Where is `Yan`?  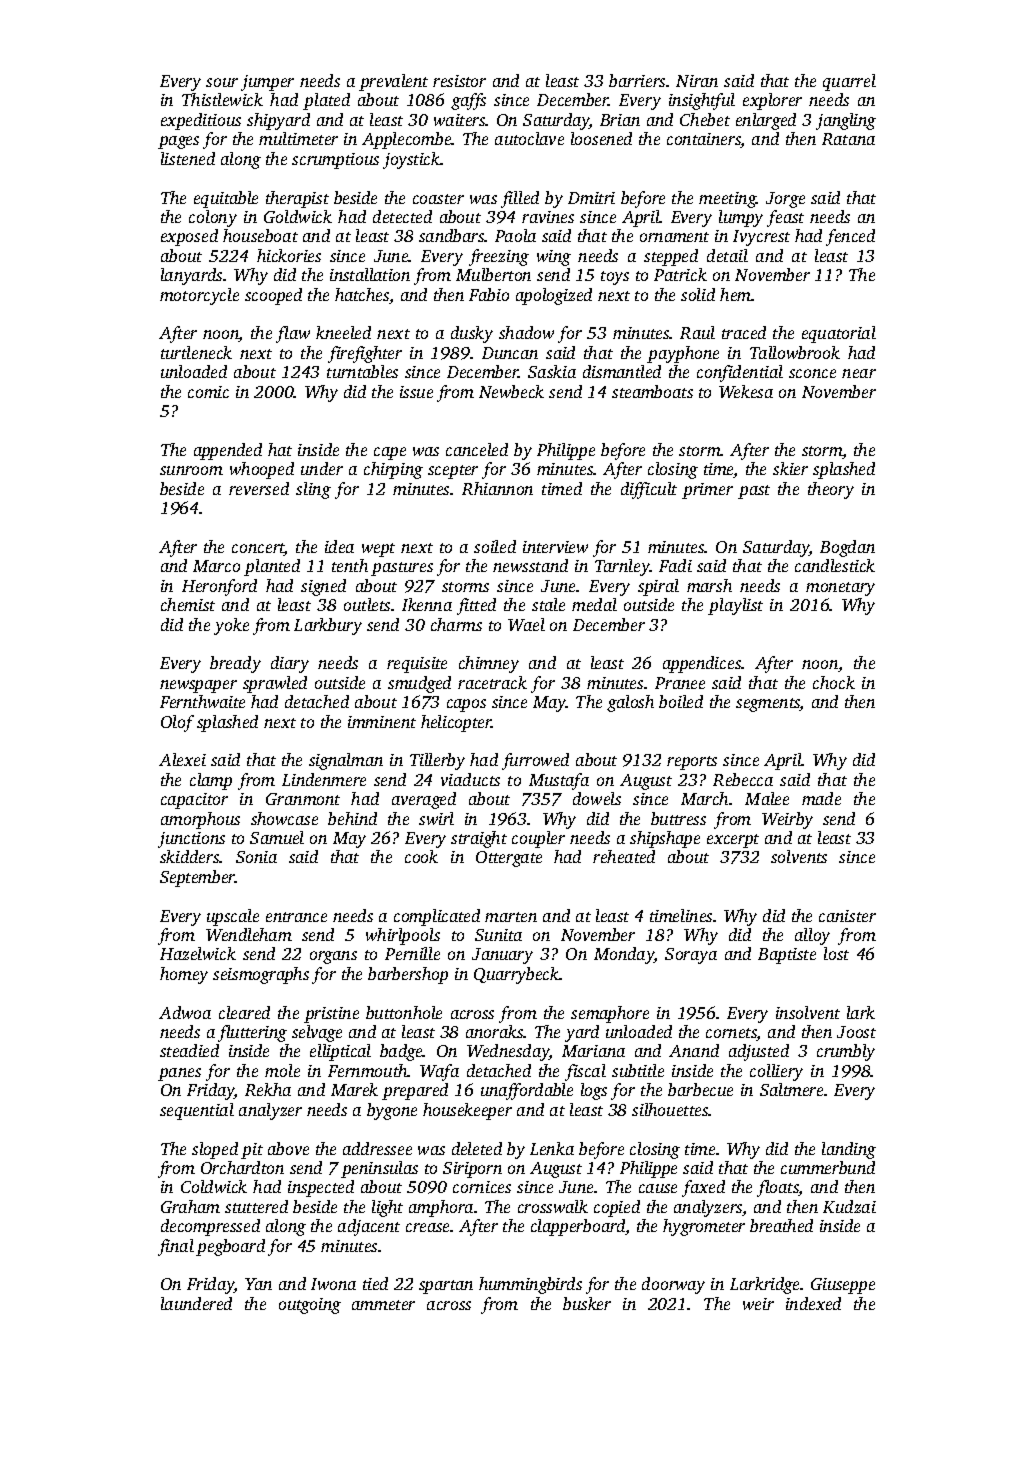 Yan is located at coordinates (258, 1284).
